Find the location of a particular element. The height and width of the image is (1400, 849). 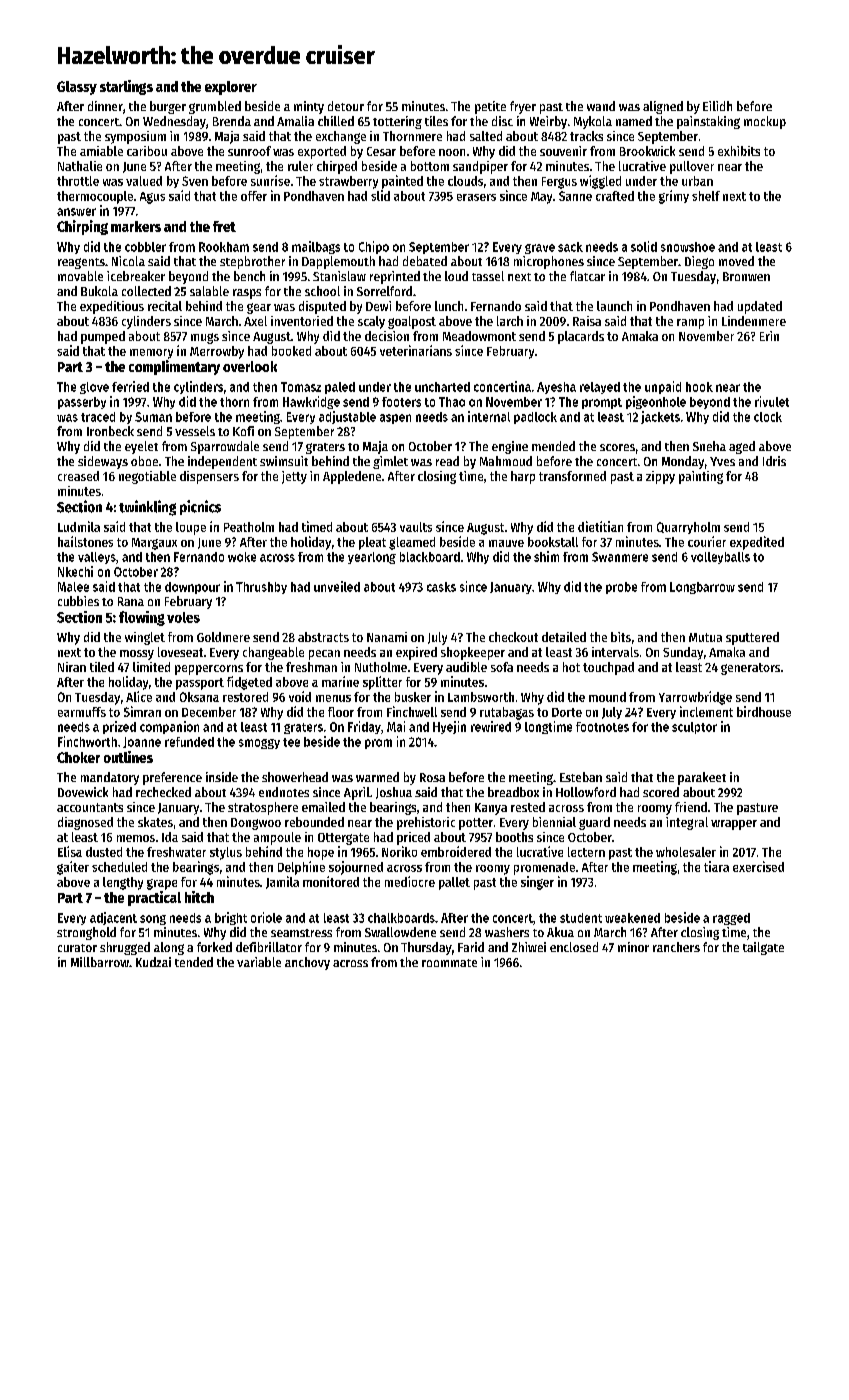

washers is located at coordinates (507, 932).
